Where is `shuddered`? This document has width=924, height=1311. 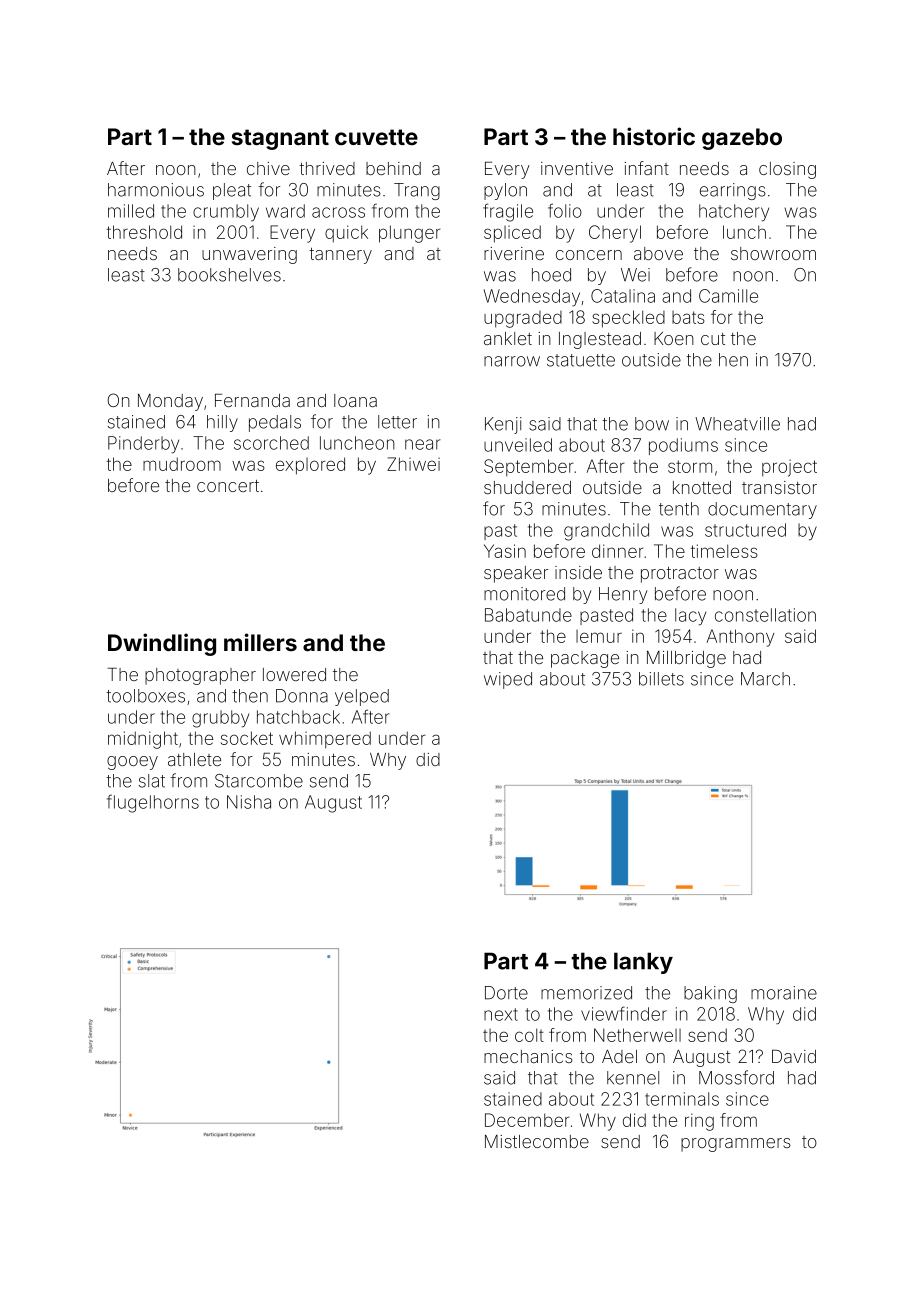
shuddered is located at coordinates (527, 487).
